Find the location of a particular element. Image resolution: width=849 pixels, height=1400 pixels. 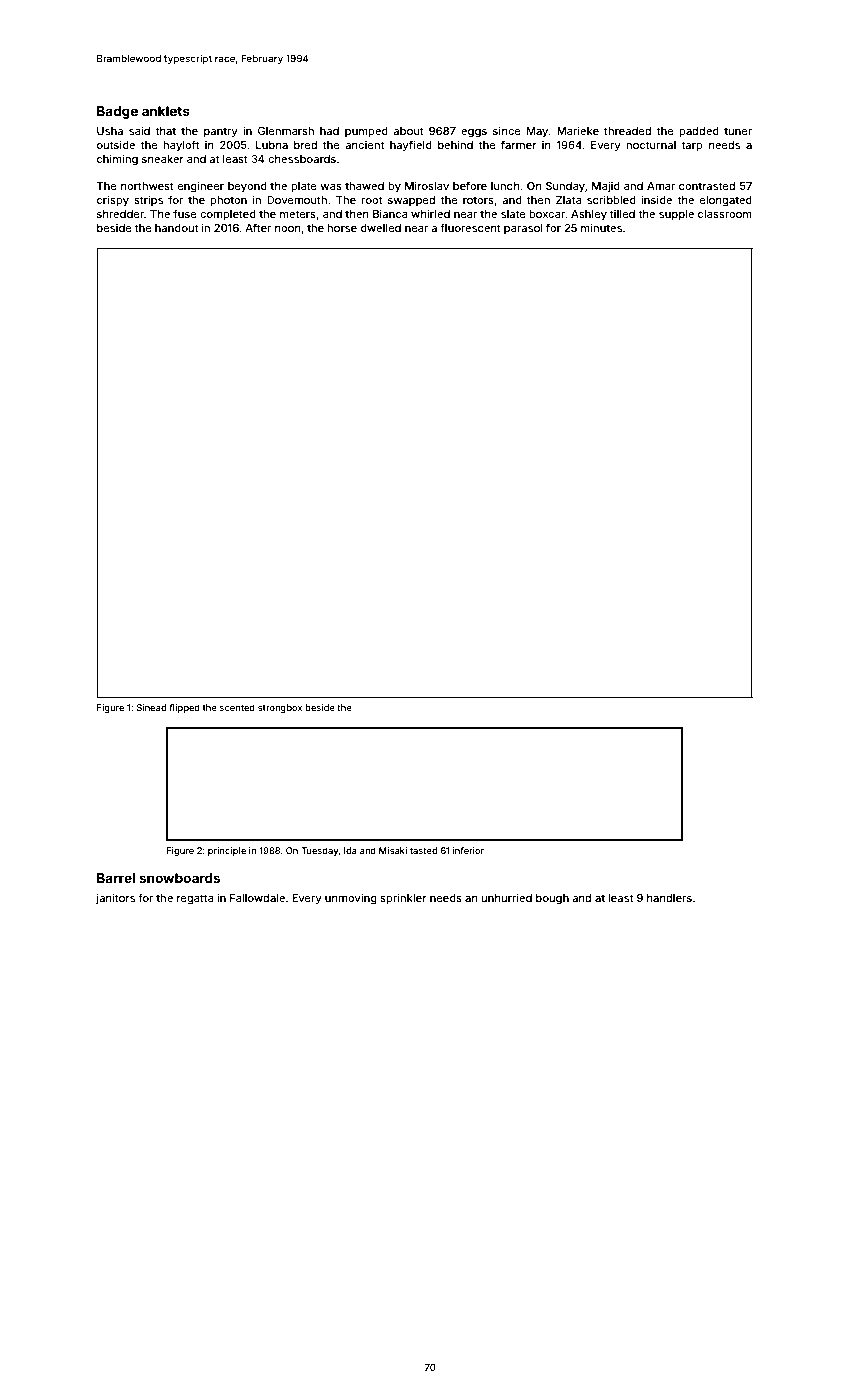

about is located at coordinates (408, 131).
